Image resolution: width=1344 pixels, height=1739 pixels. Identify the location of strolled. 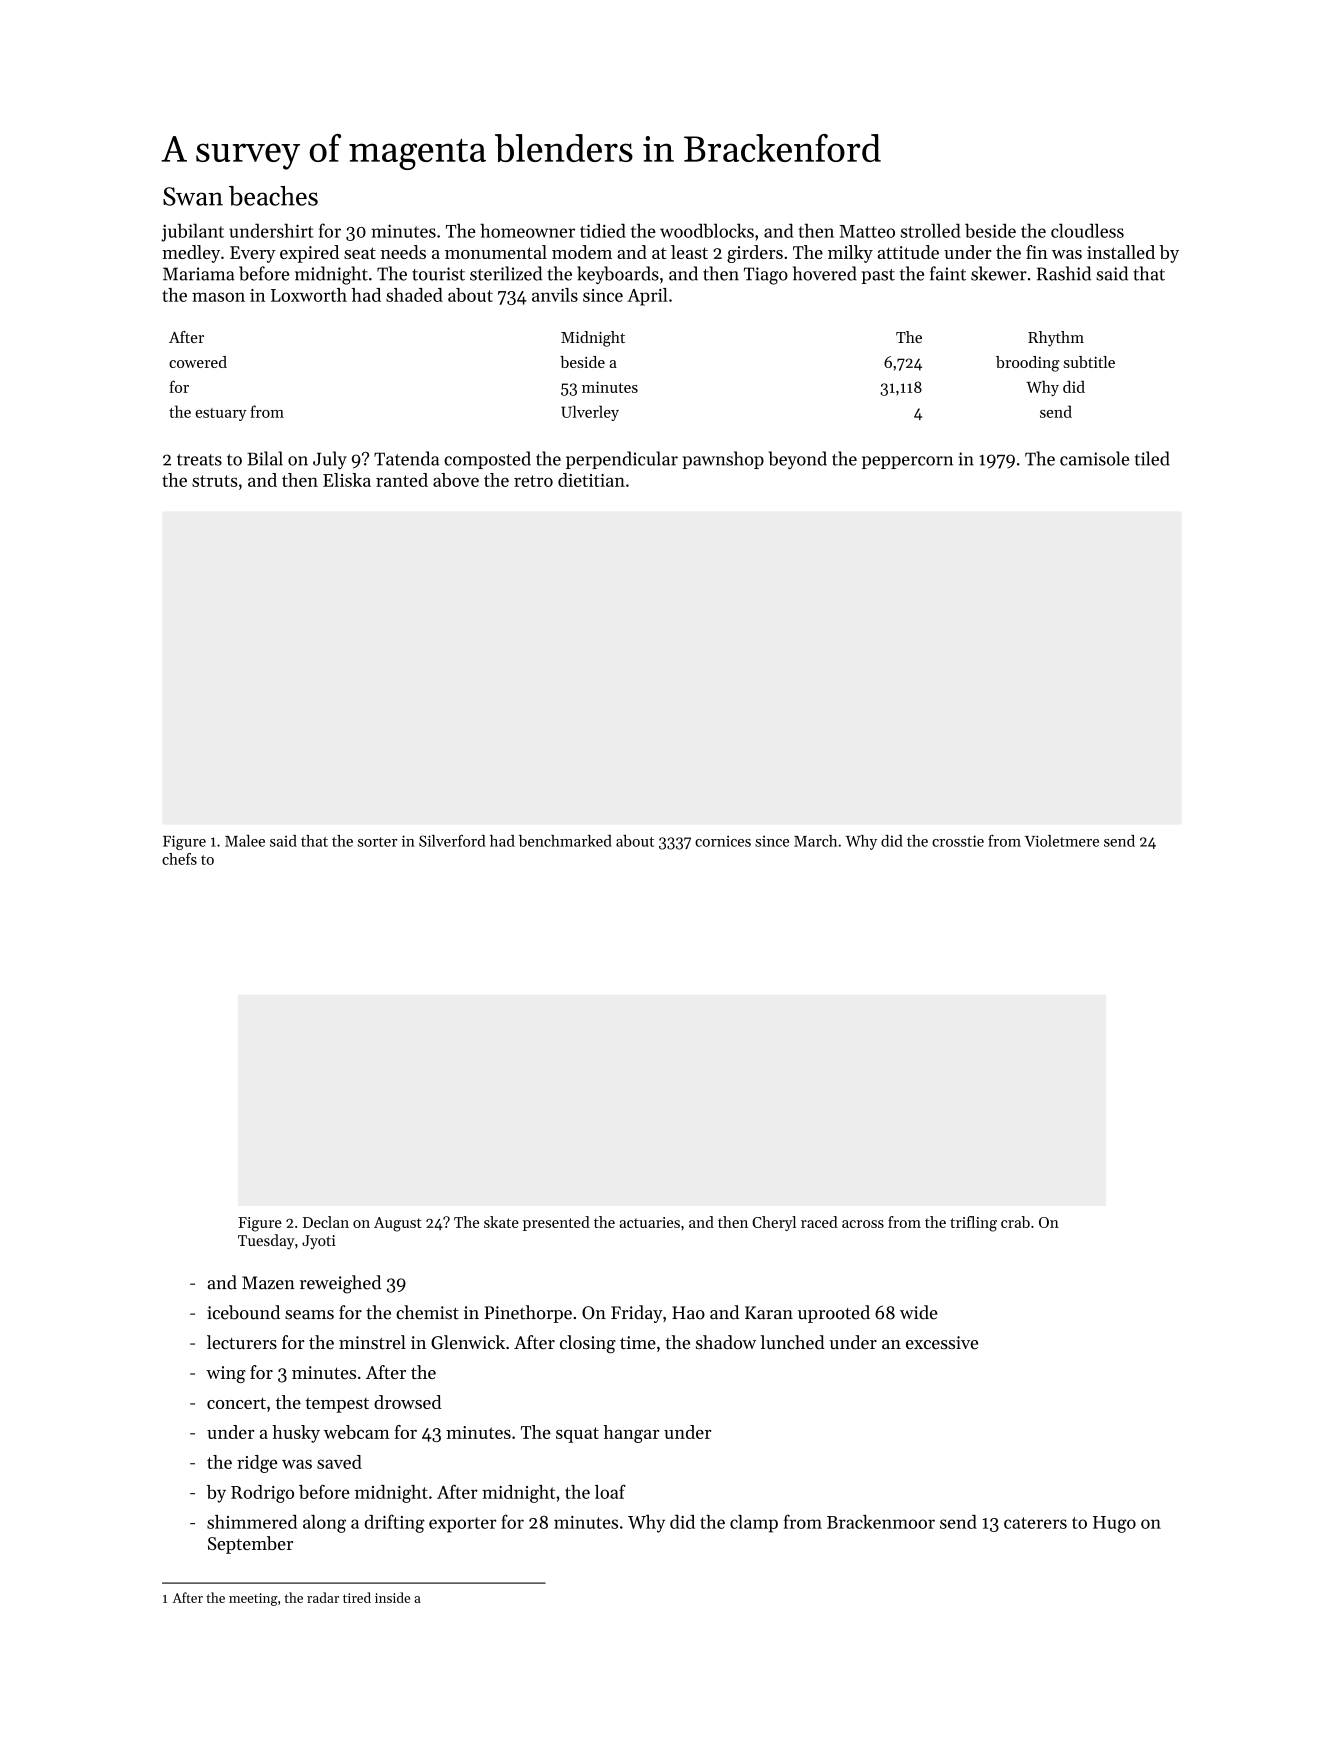
(931, 230).
